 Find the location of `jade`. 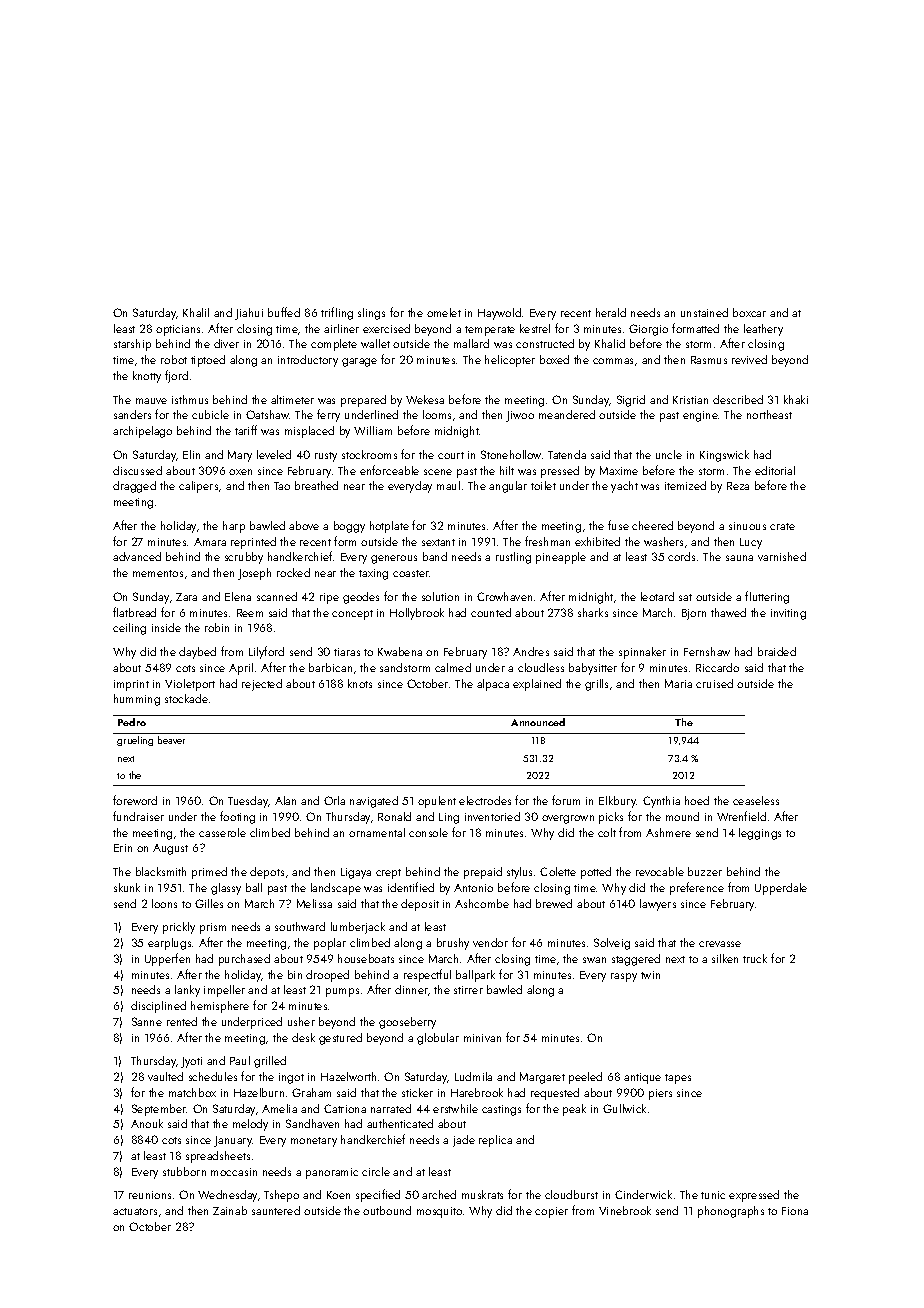

jade is located at coordinates (464, 1141).
